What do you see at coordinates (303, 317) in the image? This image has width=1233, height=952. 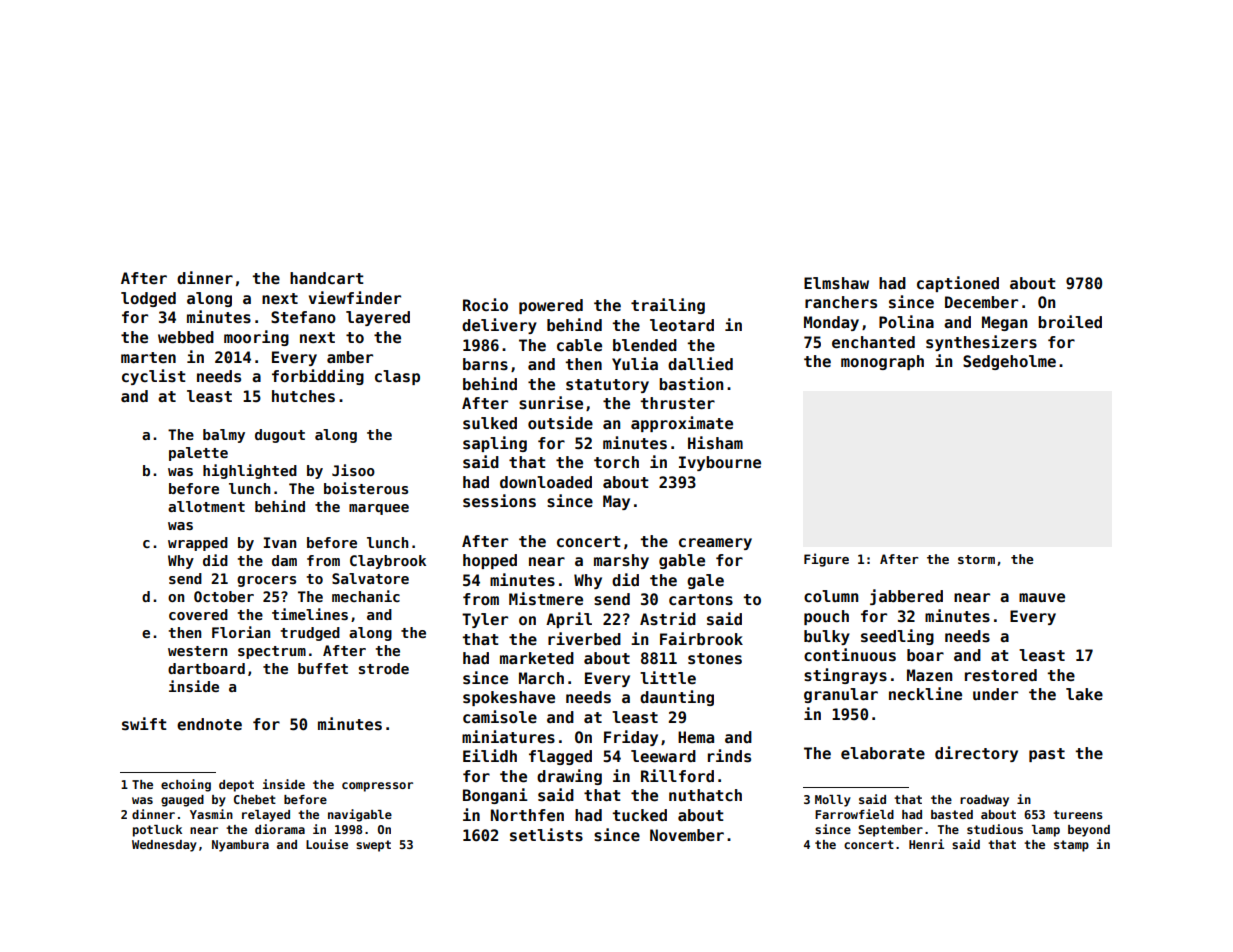 I see `Stefano` at bounding box center [303, 317].
